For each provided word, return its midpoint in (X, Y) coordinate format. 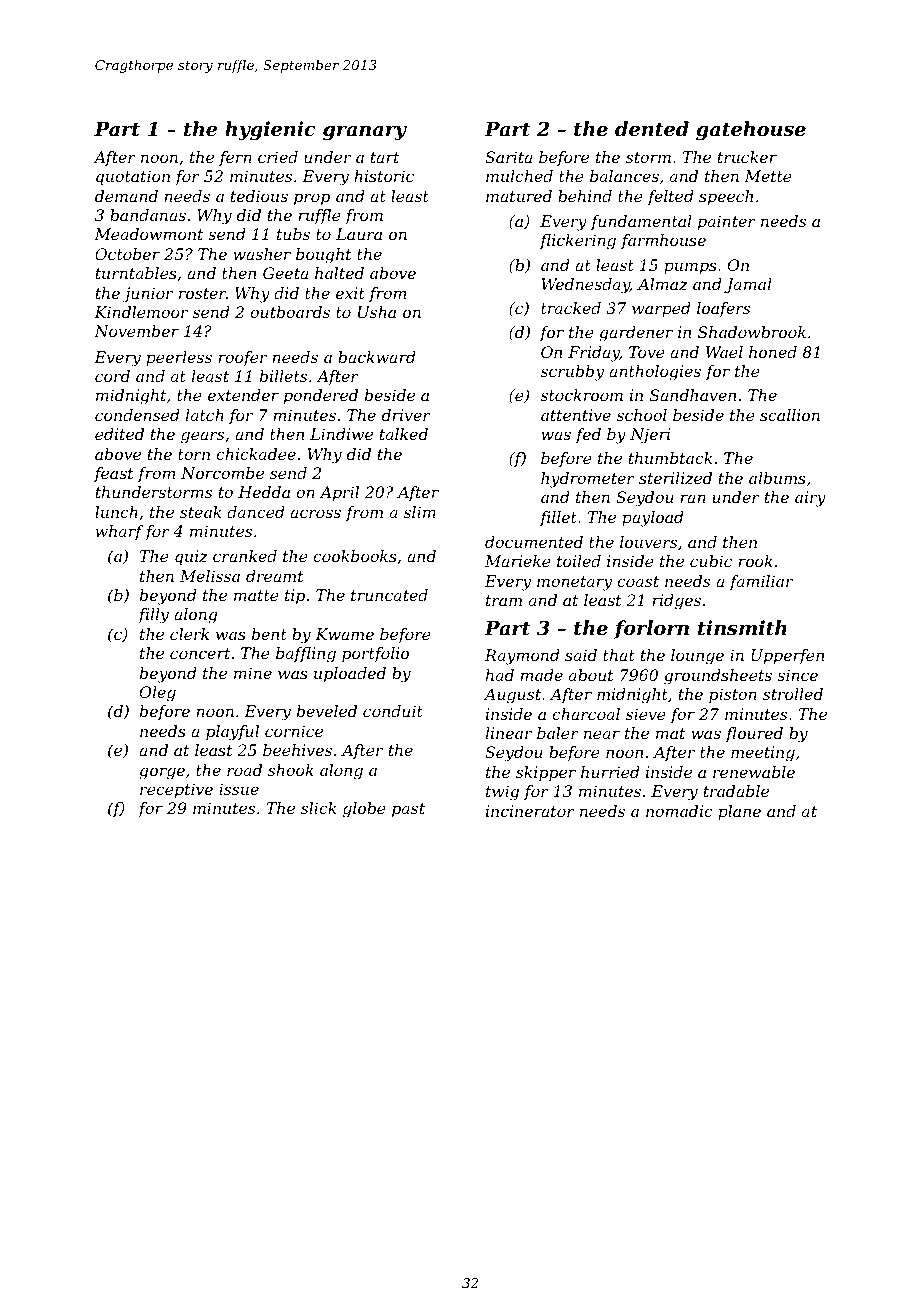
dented (652, 128)
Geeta (285, 273)
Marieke (518, 561)
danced (256, 512)
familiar (761, 582)
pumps (690, 268)
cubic (711, 561)
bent (269, 634)
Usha (377, 312)
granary (365, 133)
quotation (133, 178)
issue (239, 789)
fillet (558, 518)
